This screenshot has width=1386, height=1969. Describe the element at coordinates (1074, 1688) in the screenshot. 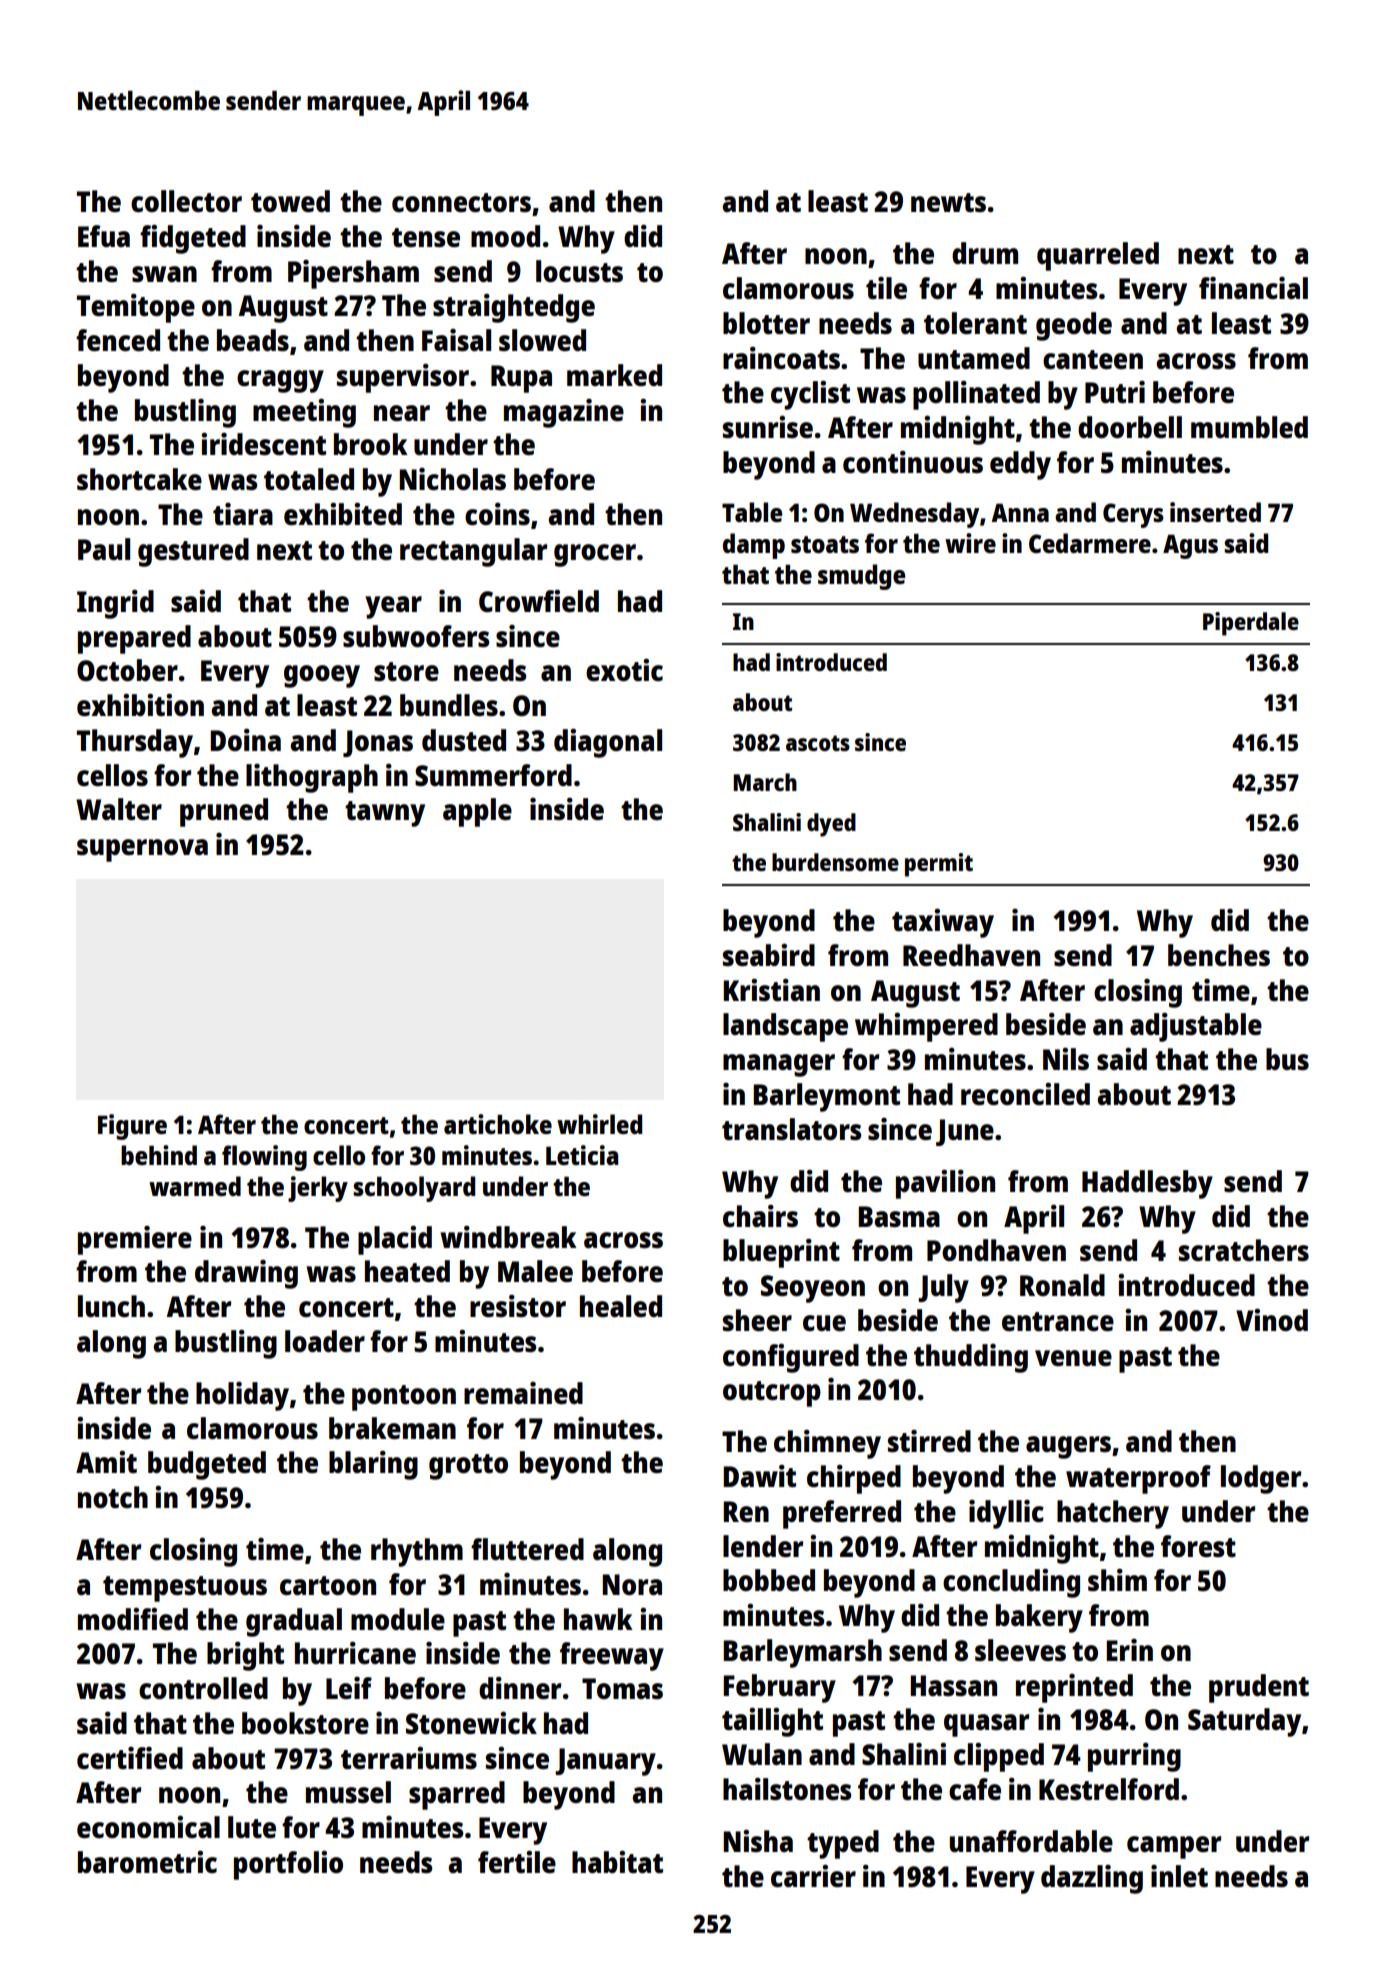

I see `reprinted` at that location.
